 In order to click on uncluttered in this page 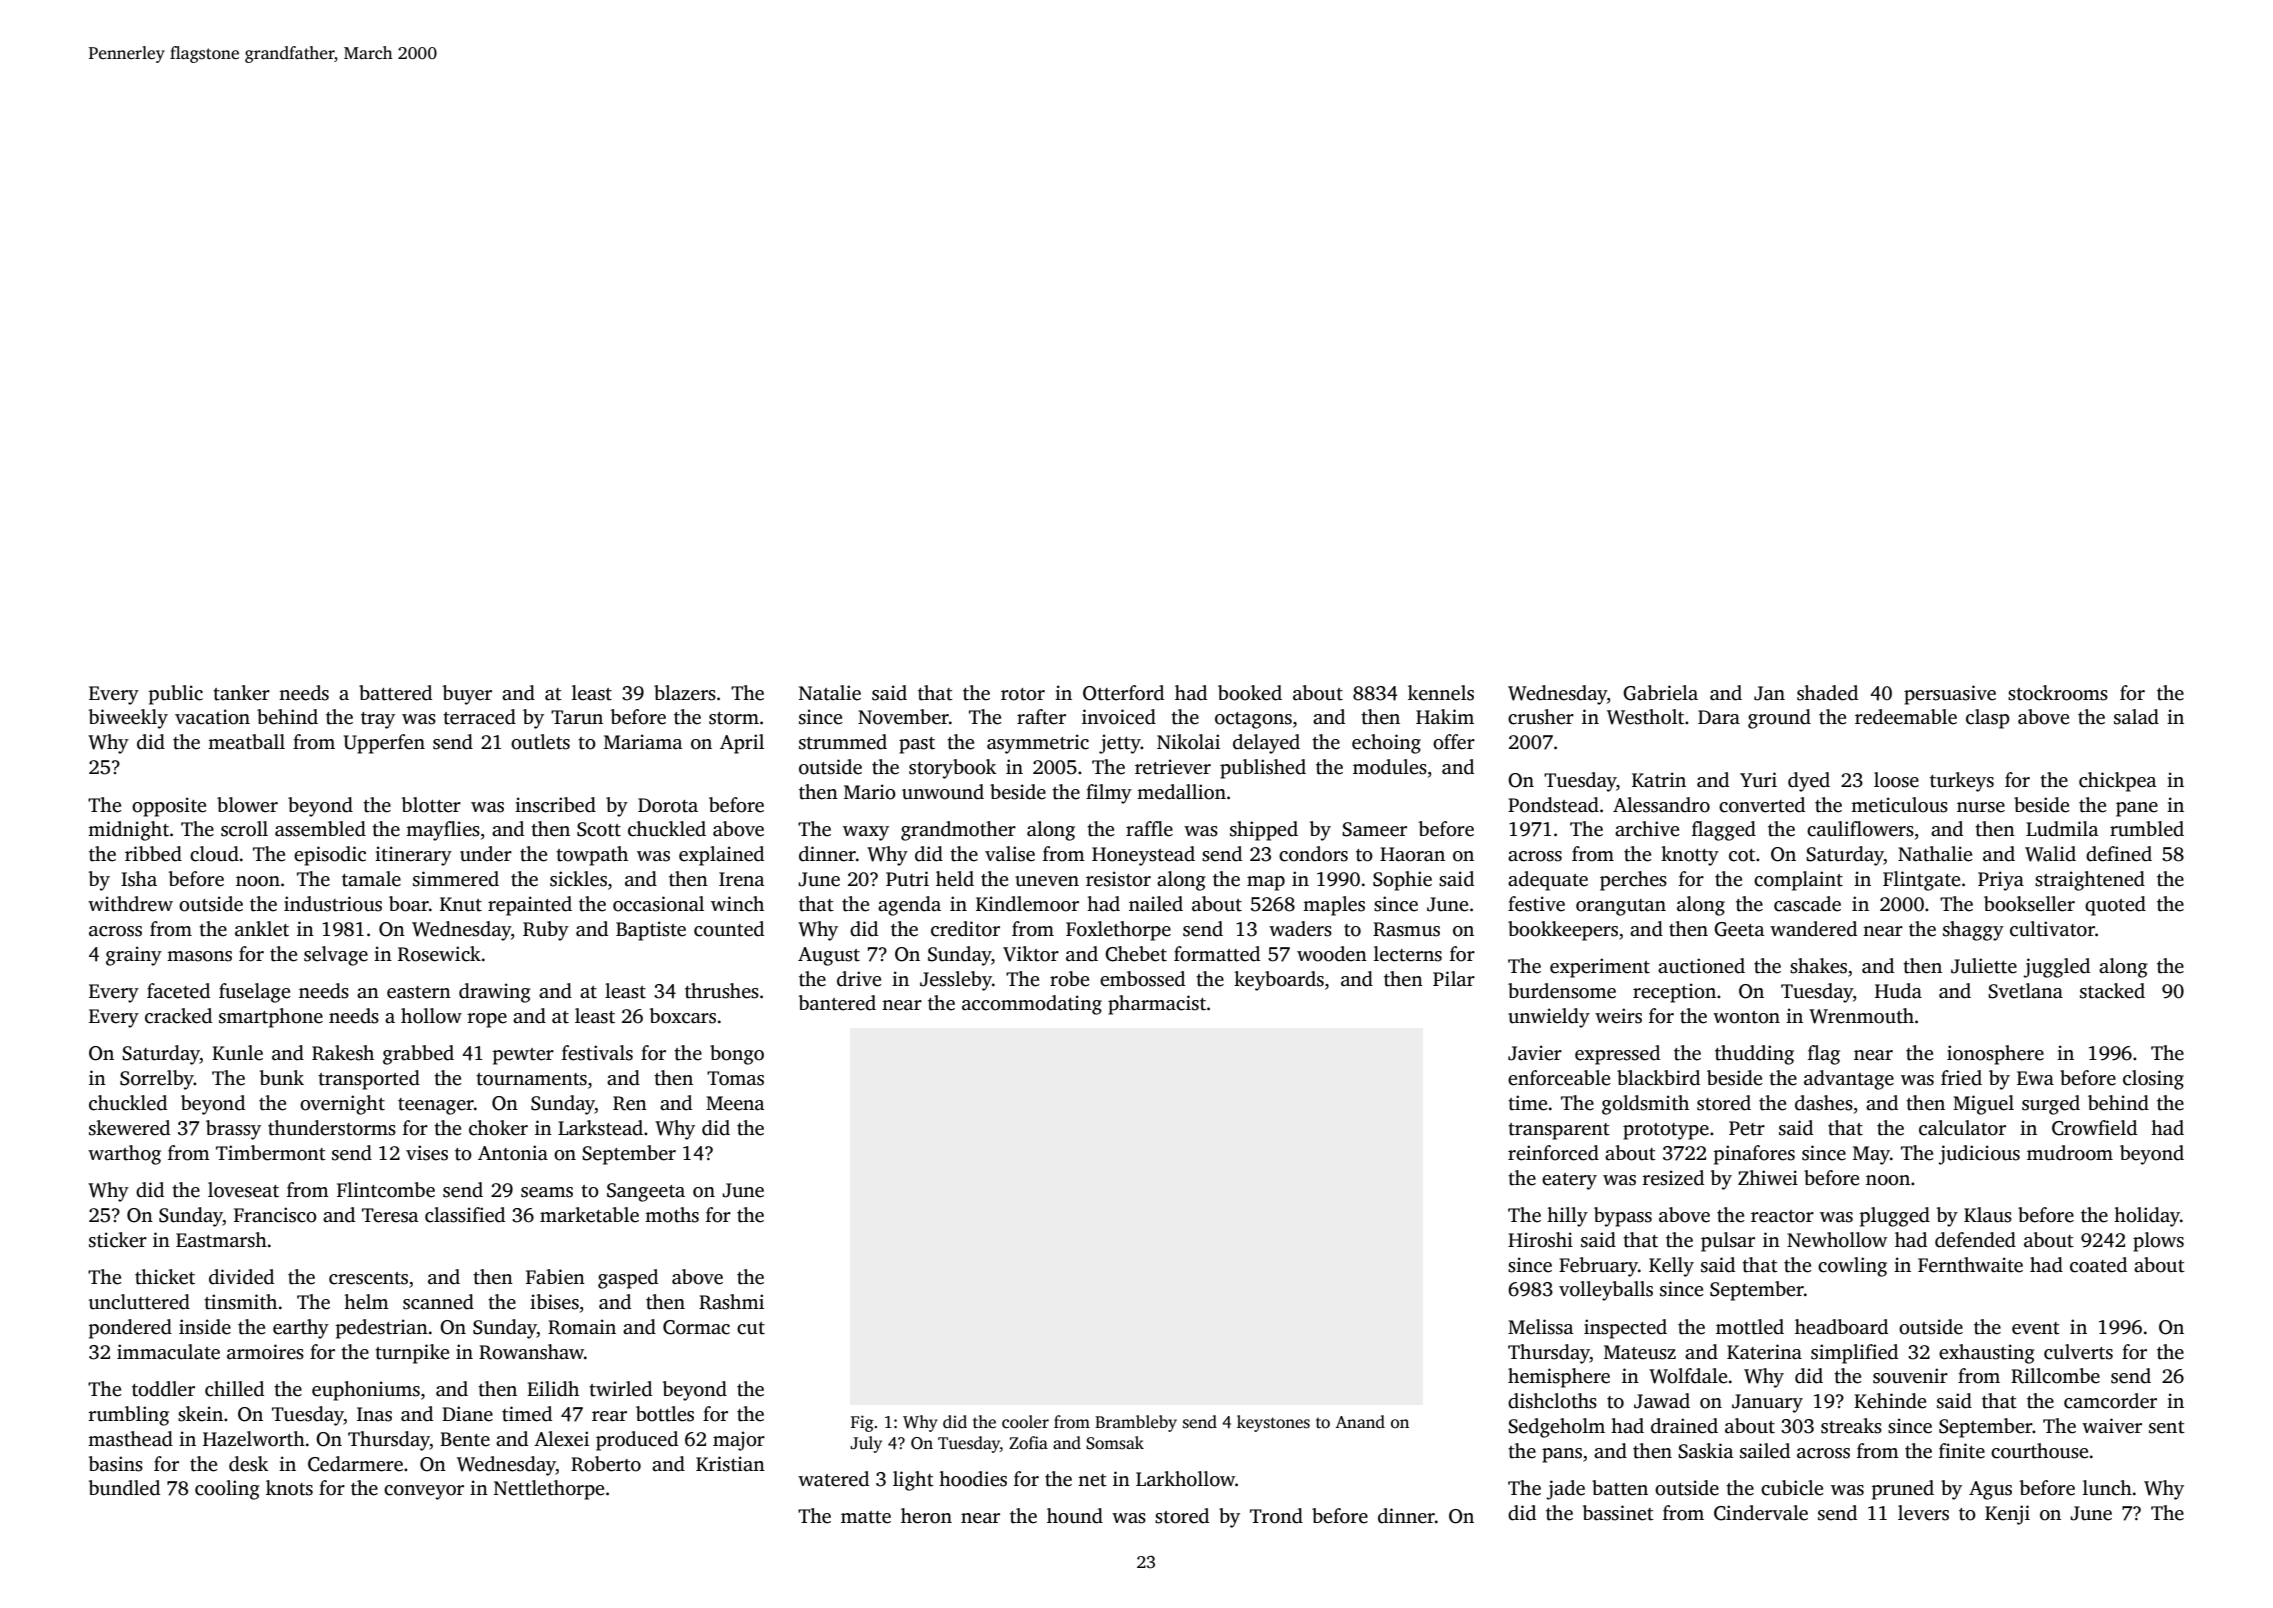, I will do `click(139, 1302)`.
